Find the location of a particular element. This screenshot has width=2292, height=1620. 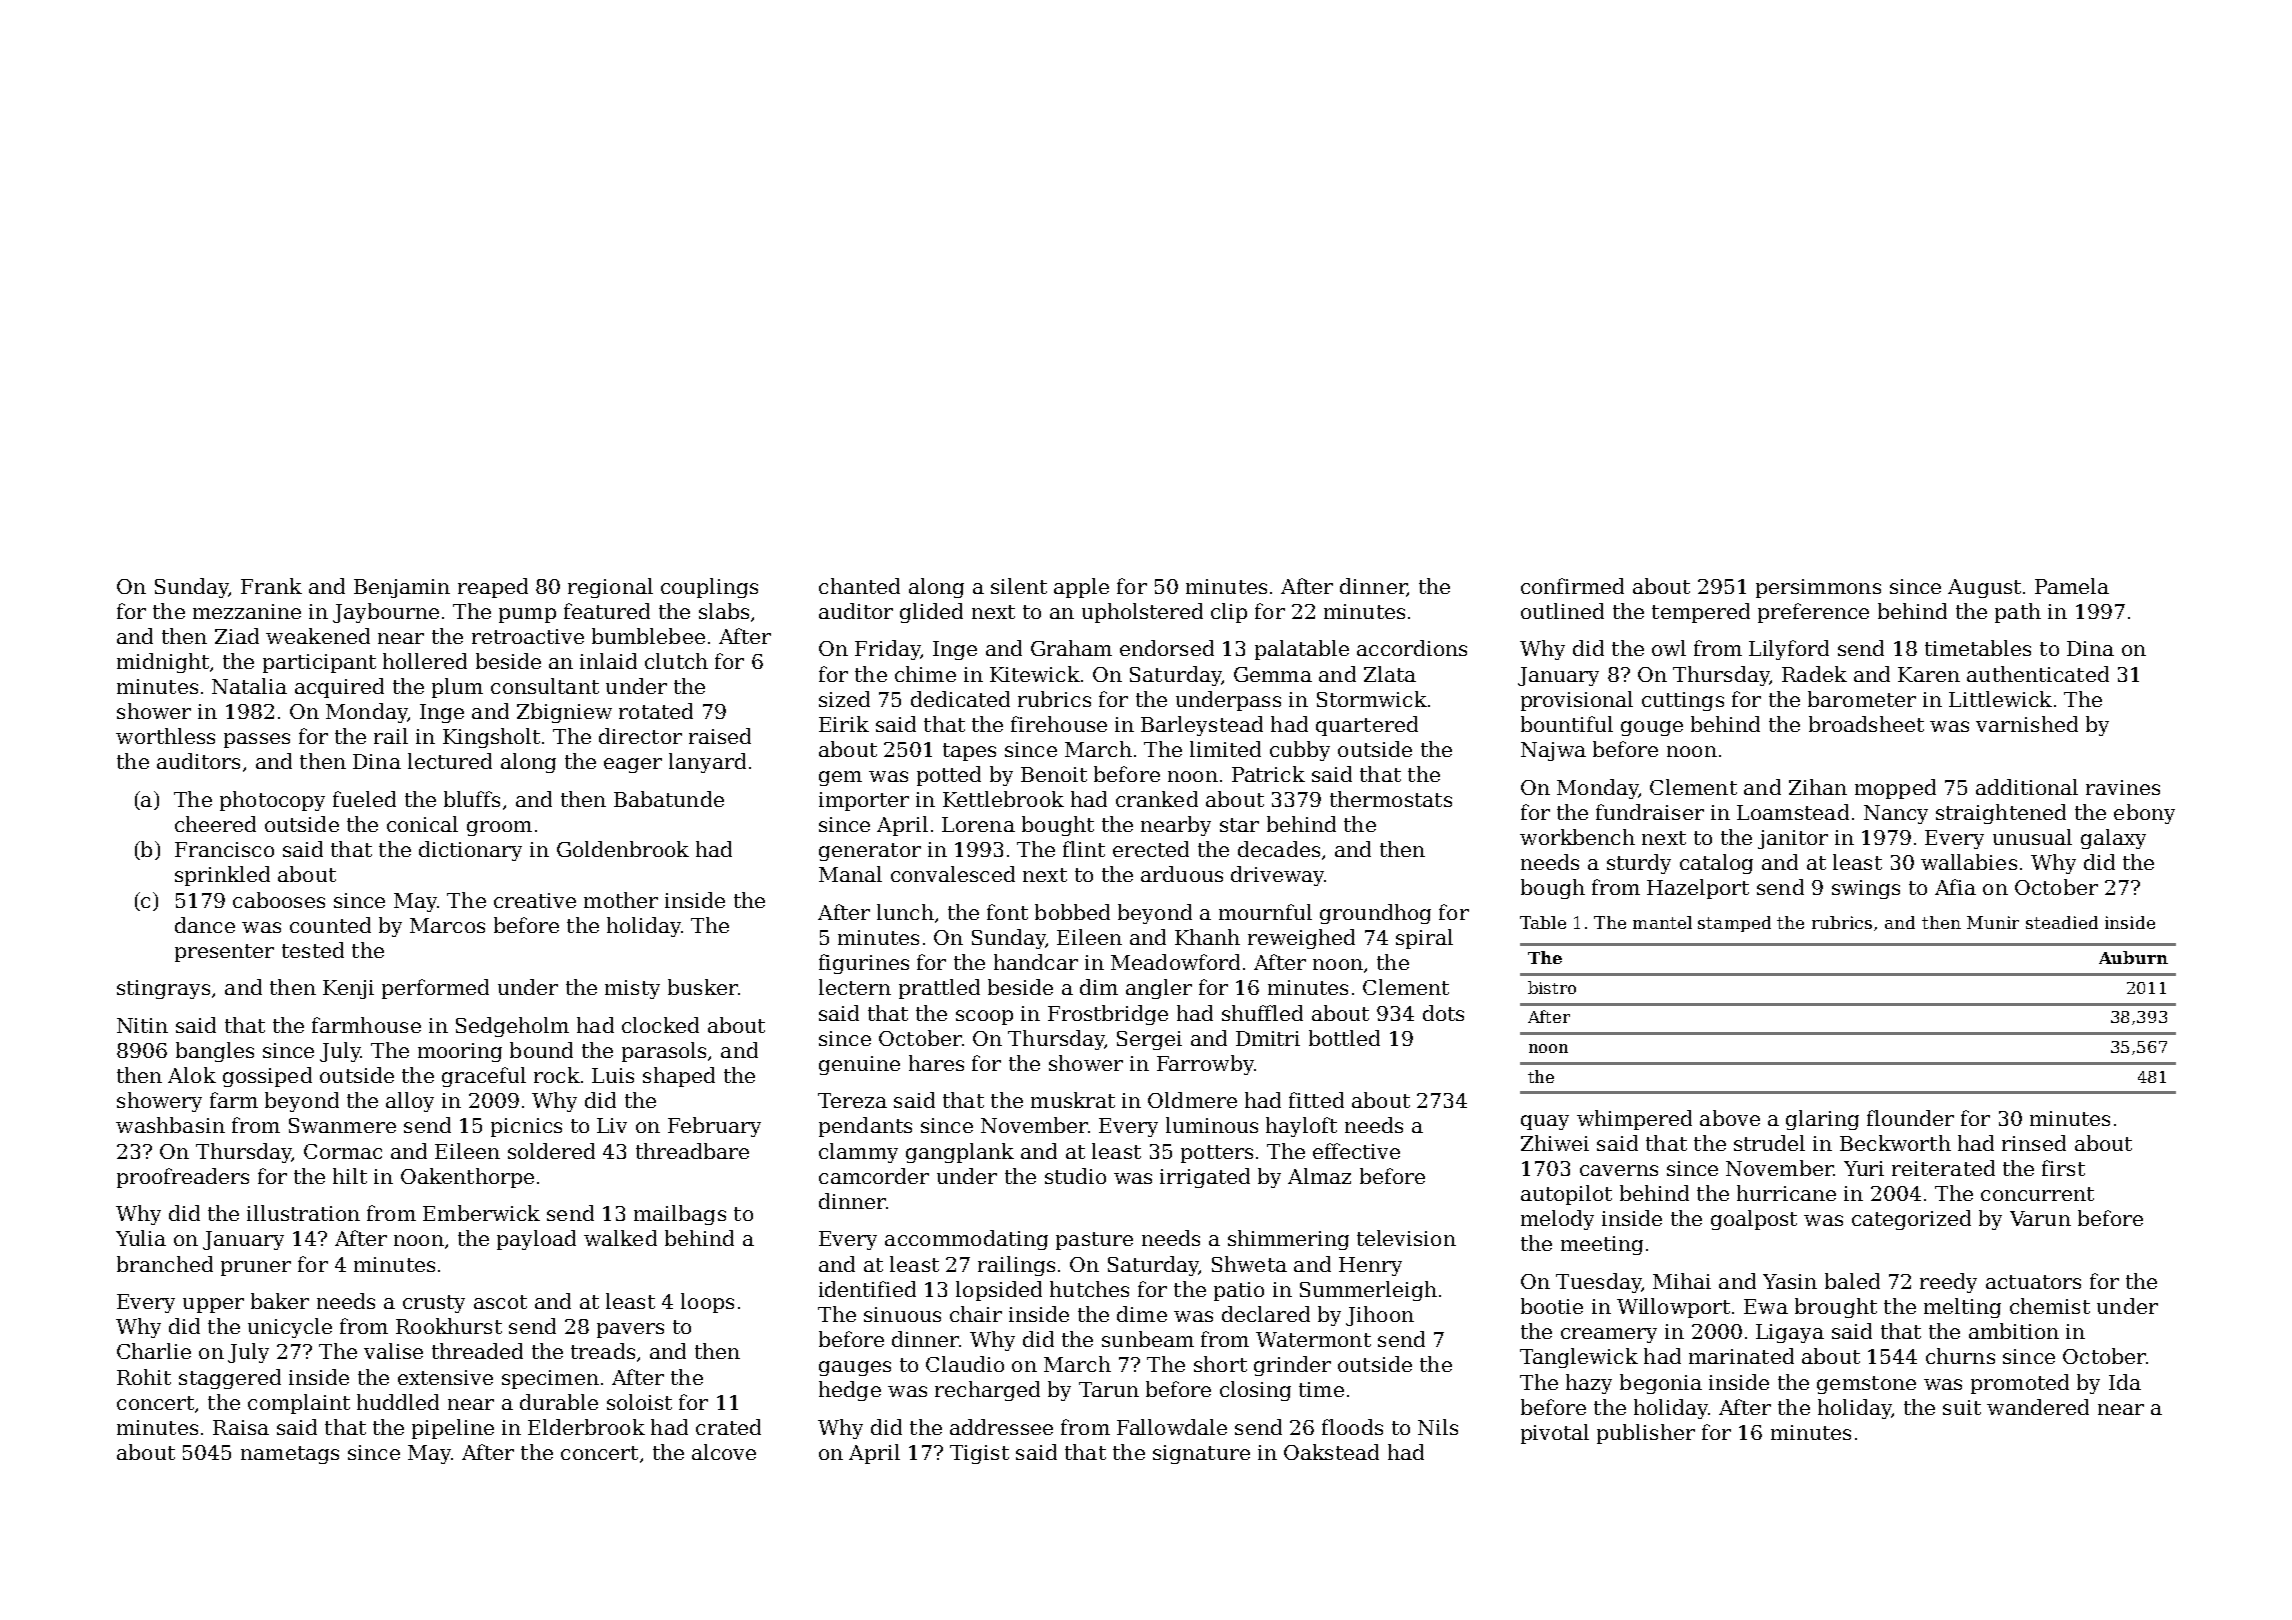

Frostbridge is located at coordinates (1108, 1015).
